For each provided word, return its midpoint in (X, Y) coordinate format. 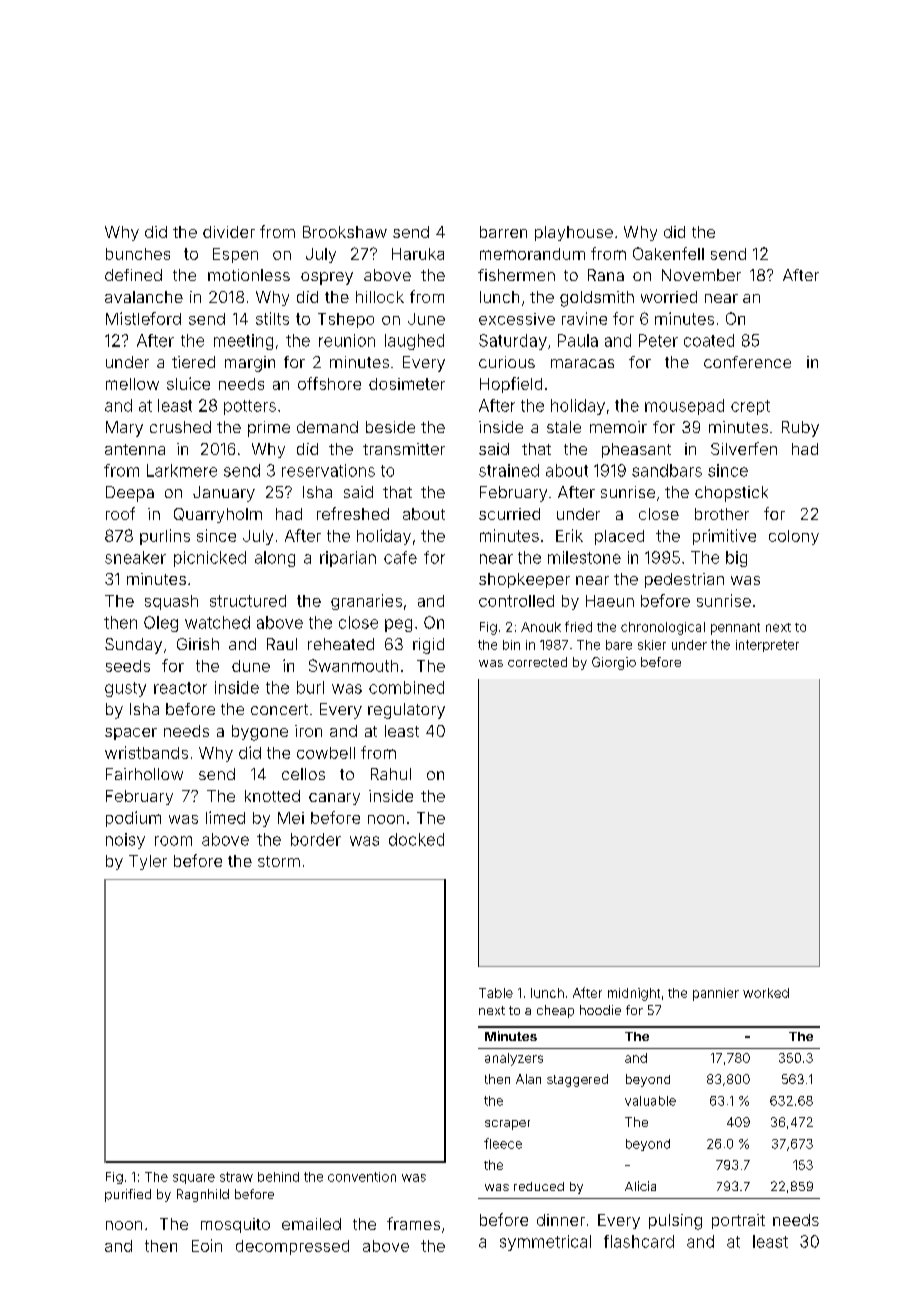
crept (750, 407)
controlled (516, 601)
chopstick (731, 494)
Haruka (418, 254)
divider (229, 232)
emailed (311, 1224)
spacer (131, 734)
